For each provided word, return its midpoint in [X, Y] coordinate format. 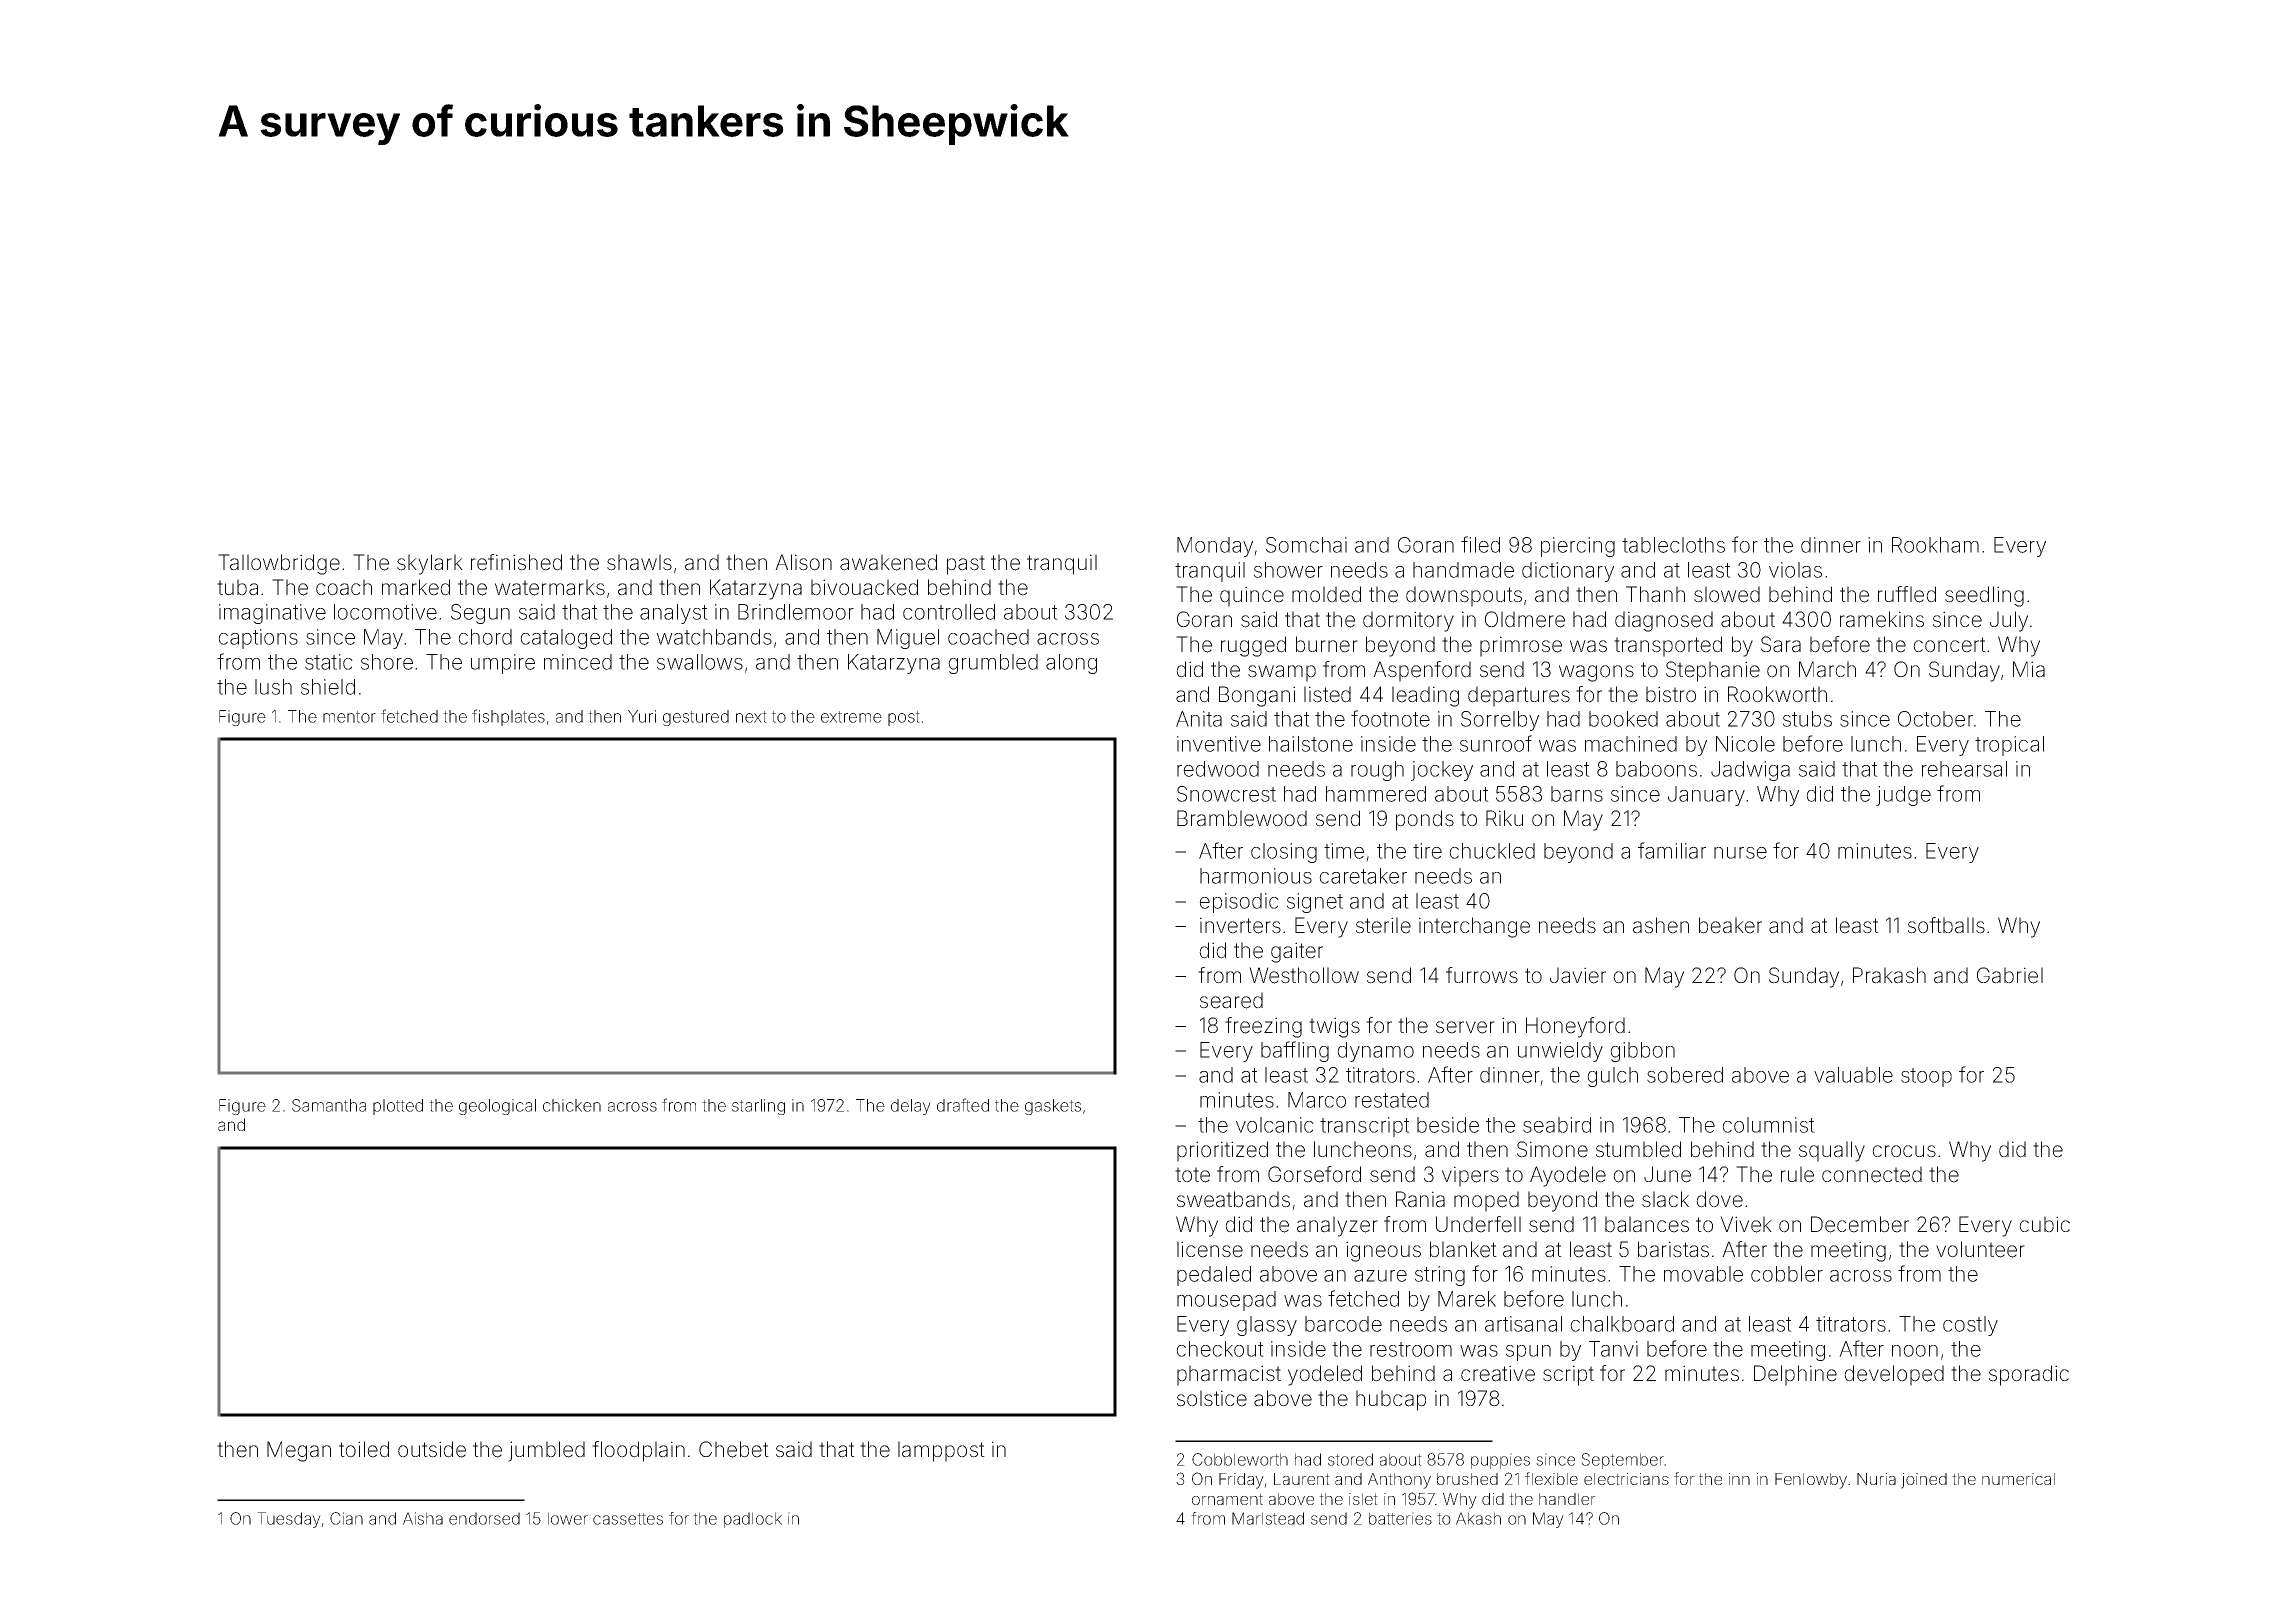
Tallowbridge [279, 564]
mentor [349, 717]
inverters [1240, 925]
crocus [1904, 1151]
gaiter [1297, 952]
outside [432, 1449]
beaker [1730, 925]
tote [1192, 1175]
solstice [1212, 1398]
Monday [1215, 547]
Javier [1578, 975]
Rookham [1935, 545]
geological [497, 1107]
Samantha [329, 1105]
